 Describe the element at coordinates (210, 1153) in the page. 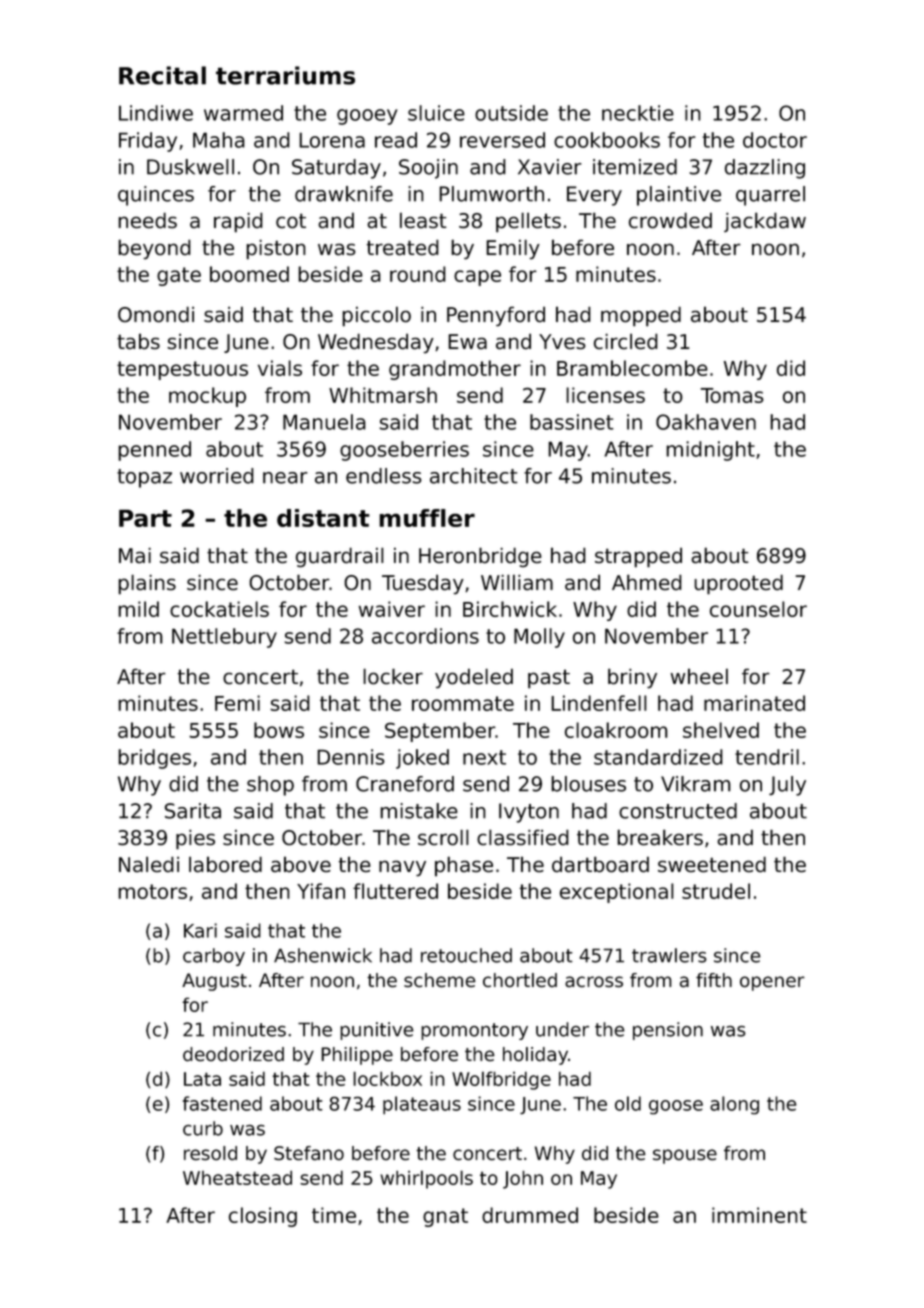

I see `resold` at that location.
